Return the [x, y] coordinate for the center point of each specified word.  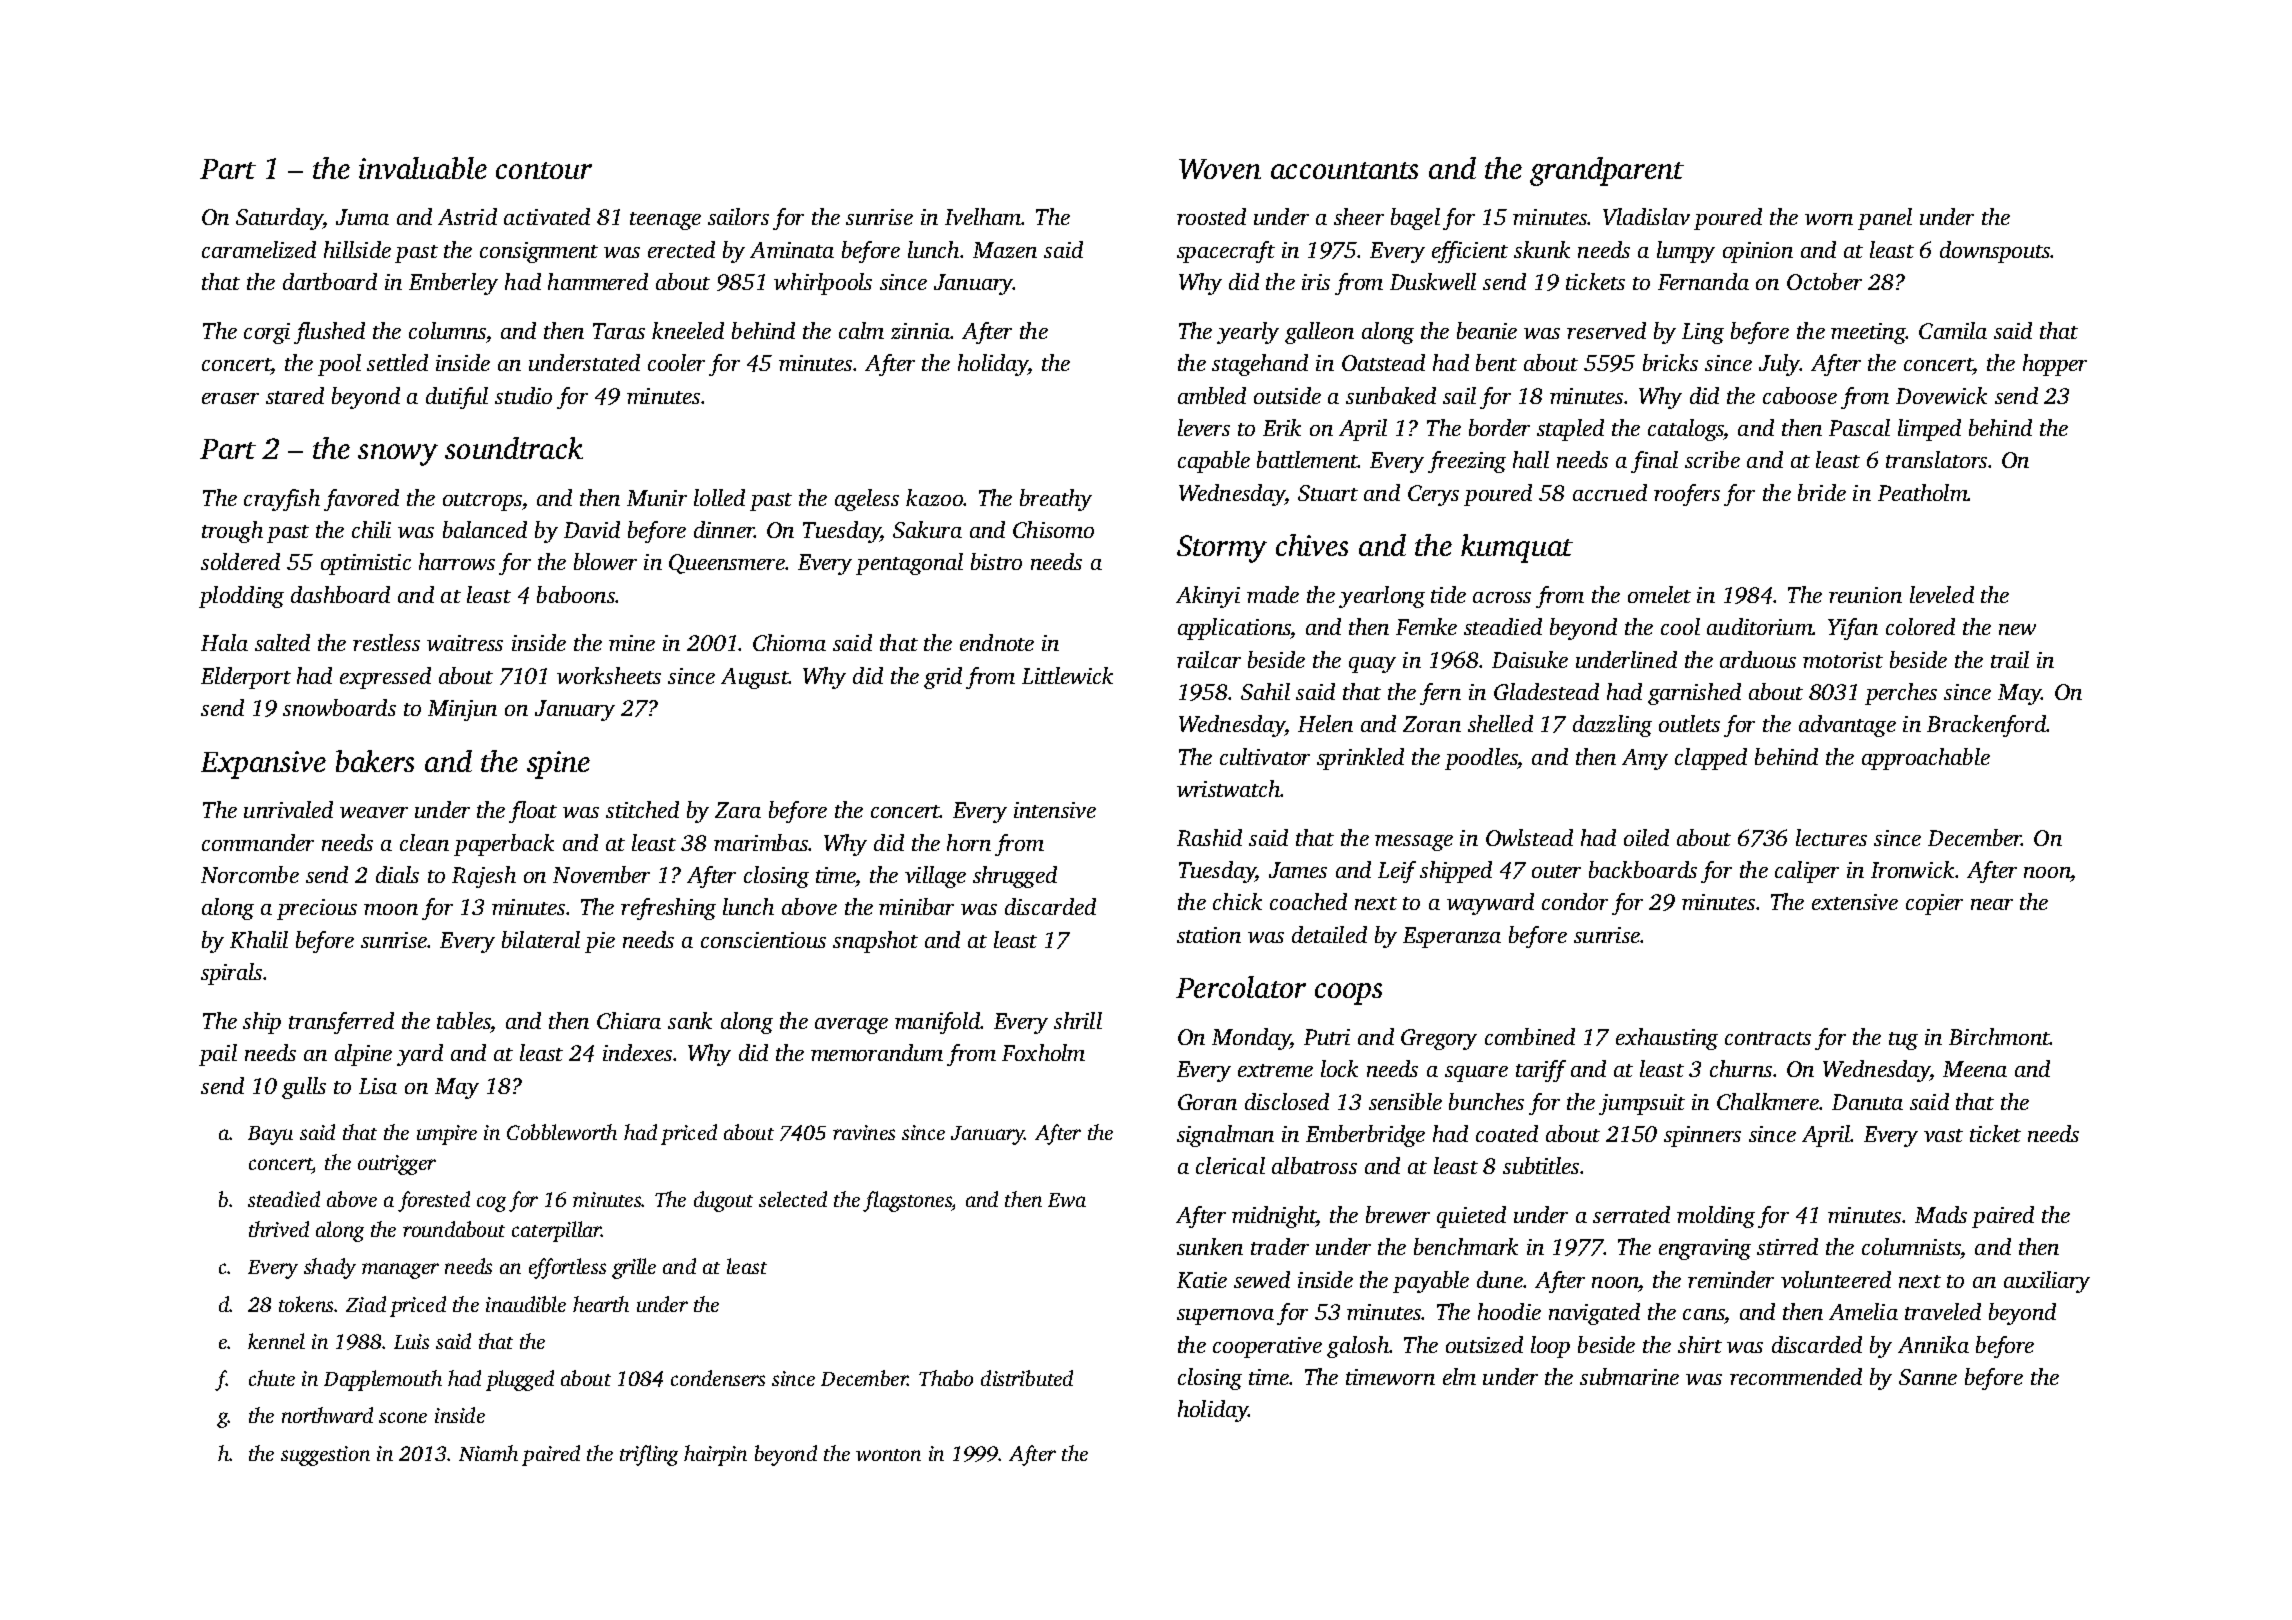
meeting [1868, 333]
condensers [718, 1378]
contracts [1768, 1038]
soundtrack [514, 448]
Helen [1325, 723]
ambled [1212, 395]
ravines [864, 1132]
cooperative [1267, 1347]
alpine [363, 1055]
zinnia [921, 331]
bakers [375, 761]
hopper [2055, 365]
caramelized [259, 249]
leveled [1942, 594]
